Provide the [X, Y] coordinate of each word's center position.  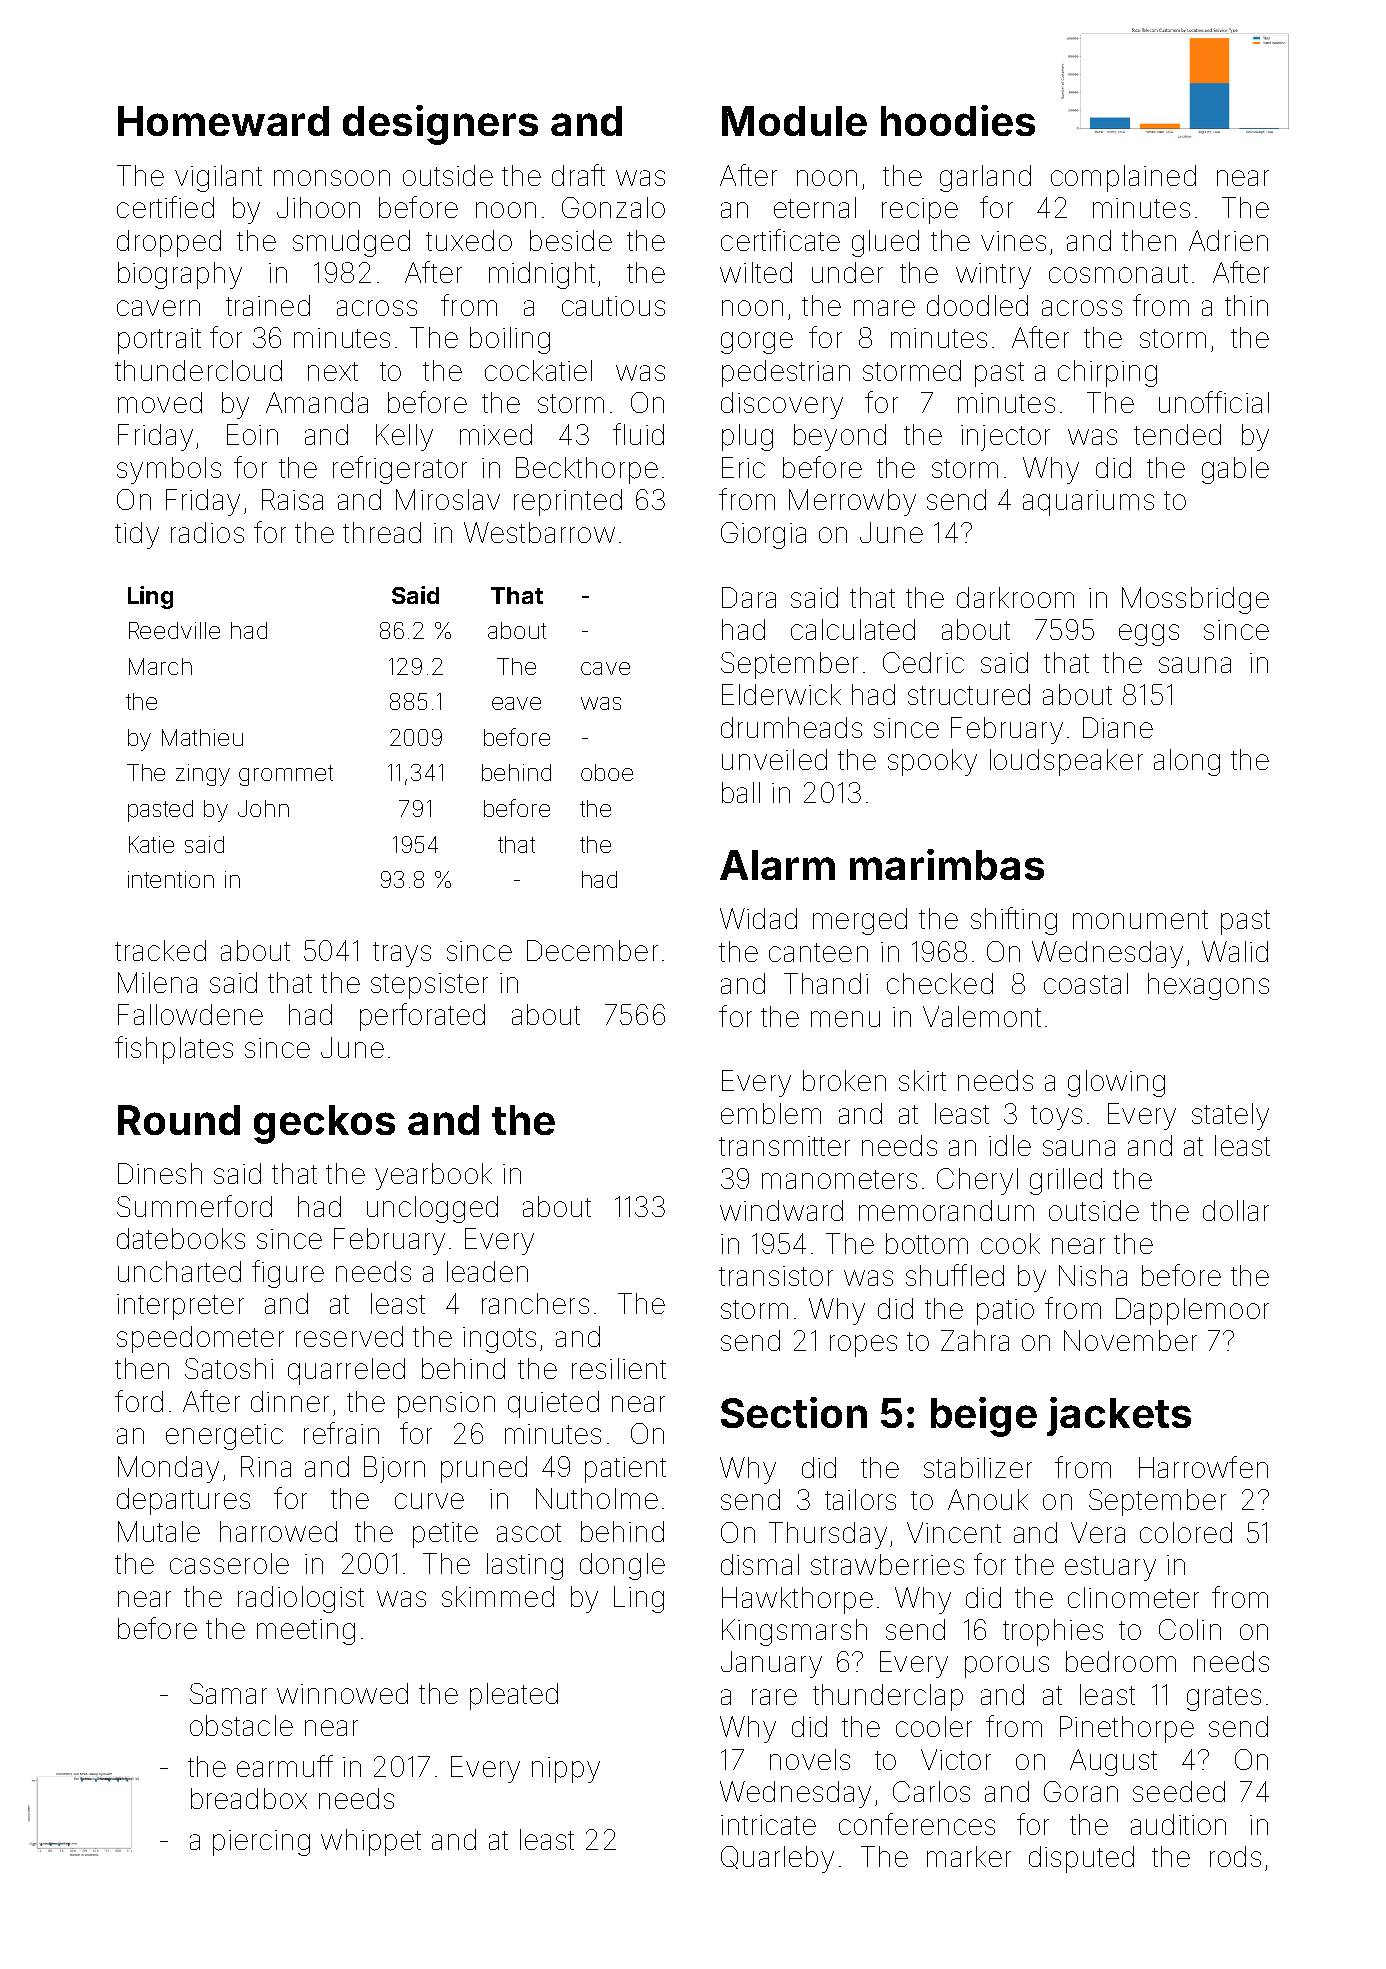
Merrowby [852, 502]
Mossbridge [1195, 600]
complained [1123, 178]
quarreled [346, 1371]
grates [1224, 1698]
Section [794, 1412]
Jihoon [318, 207]
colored [1186, 1532]
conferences [917, 1824]
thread [382, 532]
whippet [371, 1842]
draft [578, 175]
